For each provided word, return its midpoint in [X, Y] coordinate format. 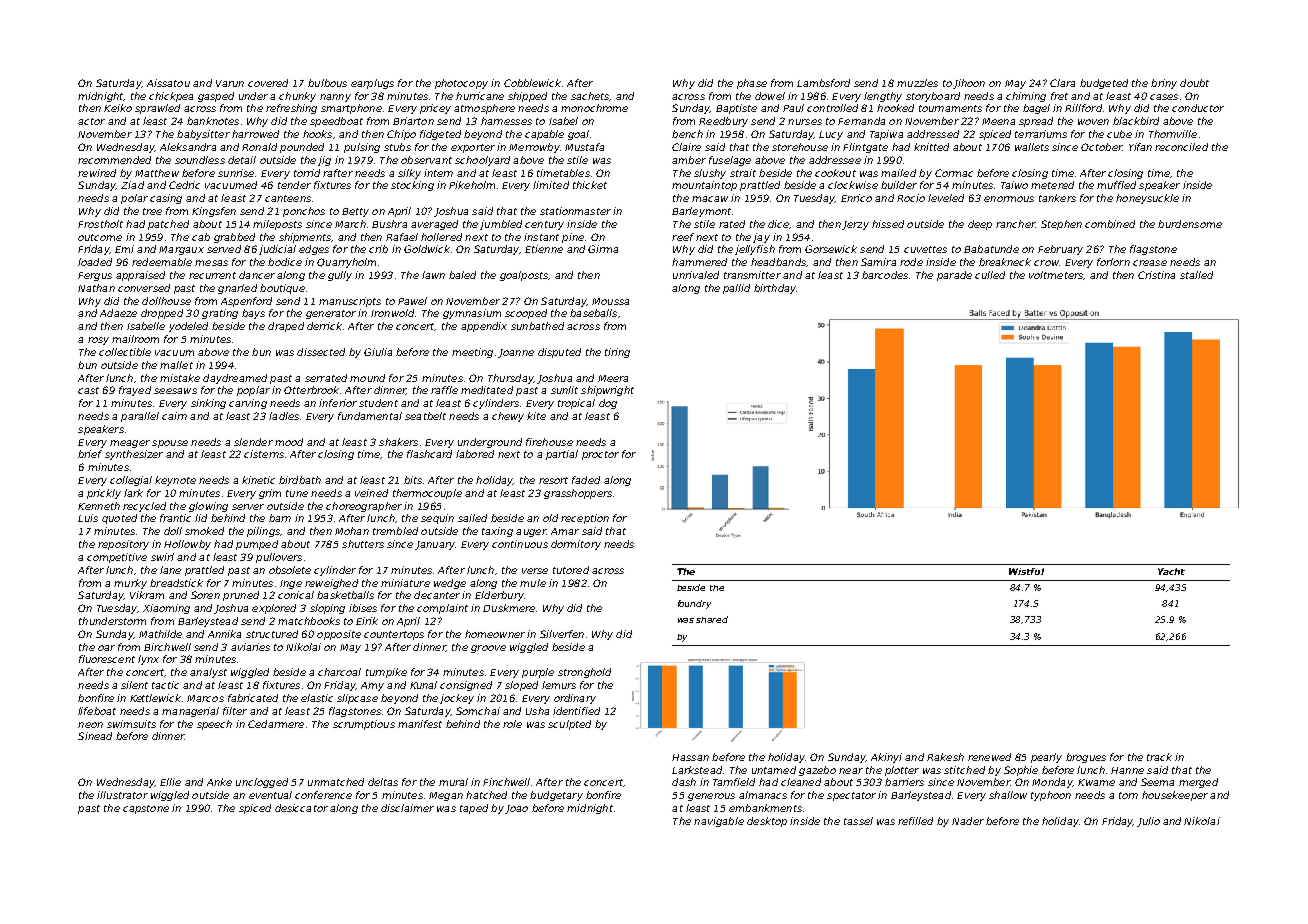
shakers [398, 442]
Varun [230, 83]
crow [1046, 263]
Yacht [1171, 571]
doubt [1194, 83]
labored [475, 454]
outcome [100, 237]
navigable [719, 822]
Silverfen [562, 634]
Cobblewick [532, 83]
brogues [1086, 758]
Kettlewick [155, 698]
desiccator [301, 808]
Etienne [544, 249]
